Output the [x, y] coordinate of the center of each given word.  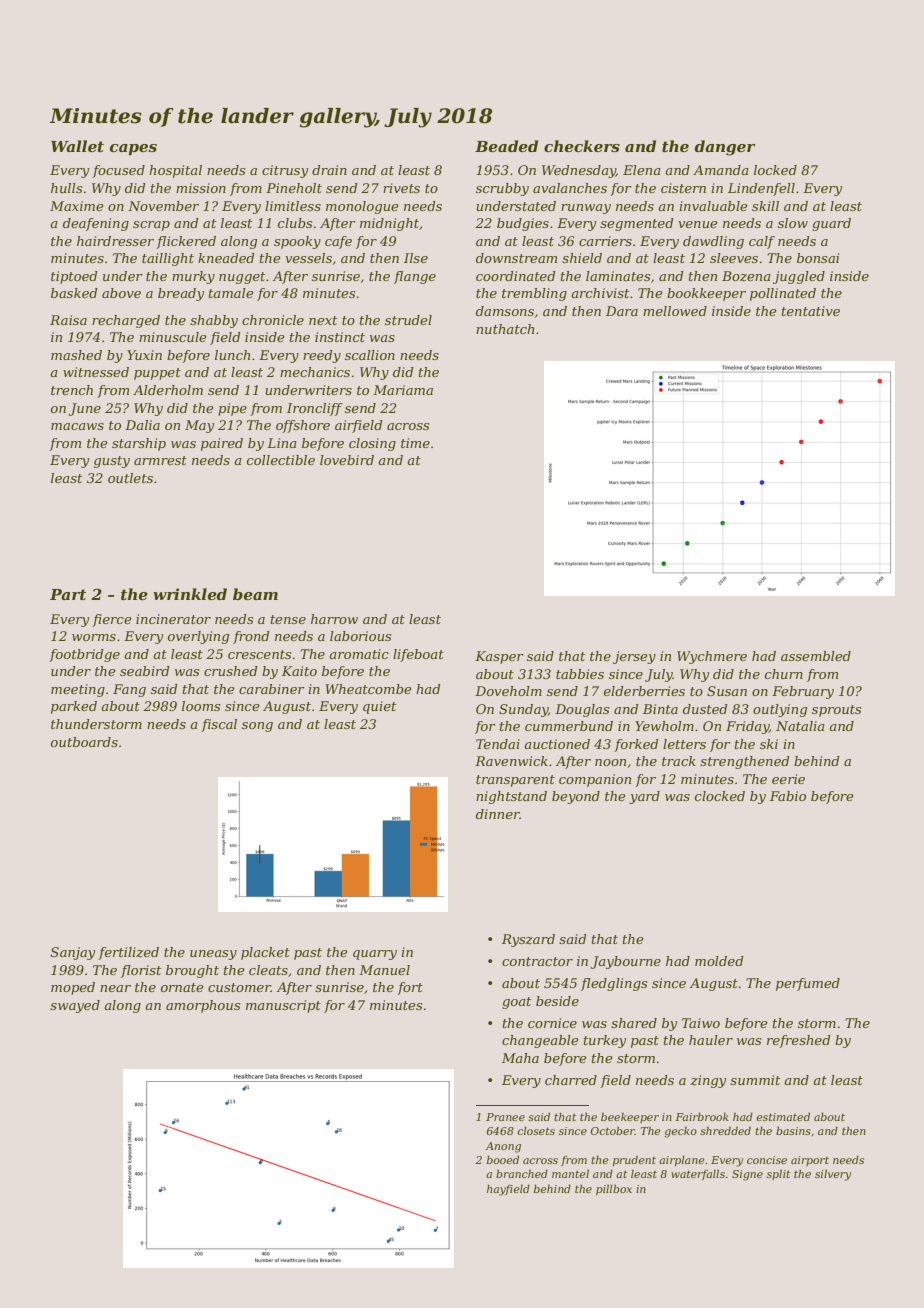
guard [831, 224]
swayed [75, 1006]
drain [329, 170]
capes [133, 149]
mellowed [675, 311]
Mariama [403, 390]
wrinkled [190, 594]
